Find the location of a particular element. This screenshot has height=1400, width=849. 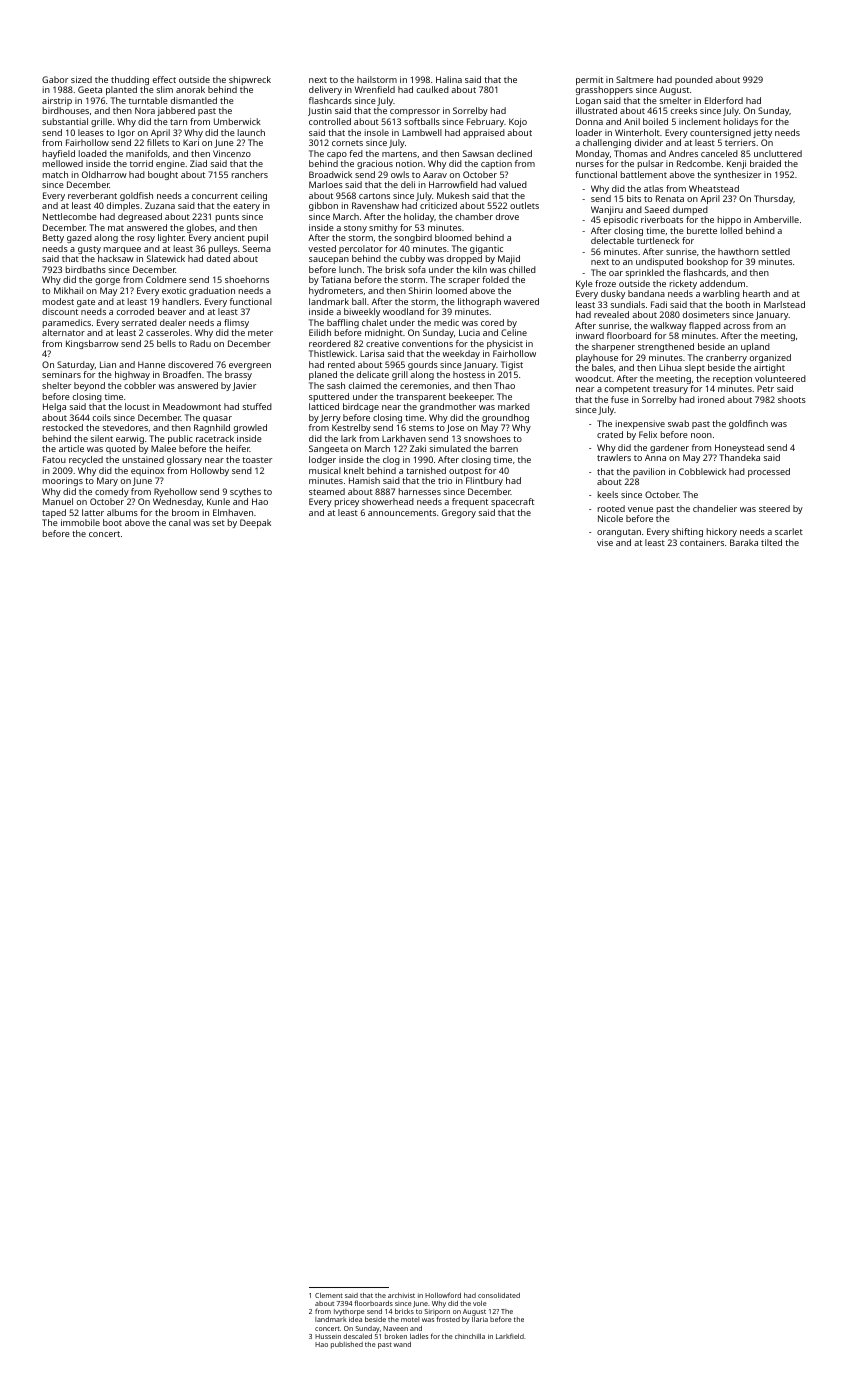

announcements is located at coordinates (402, 513).
